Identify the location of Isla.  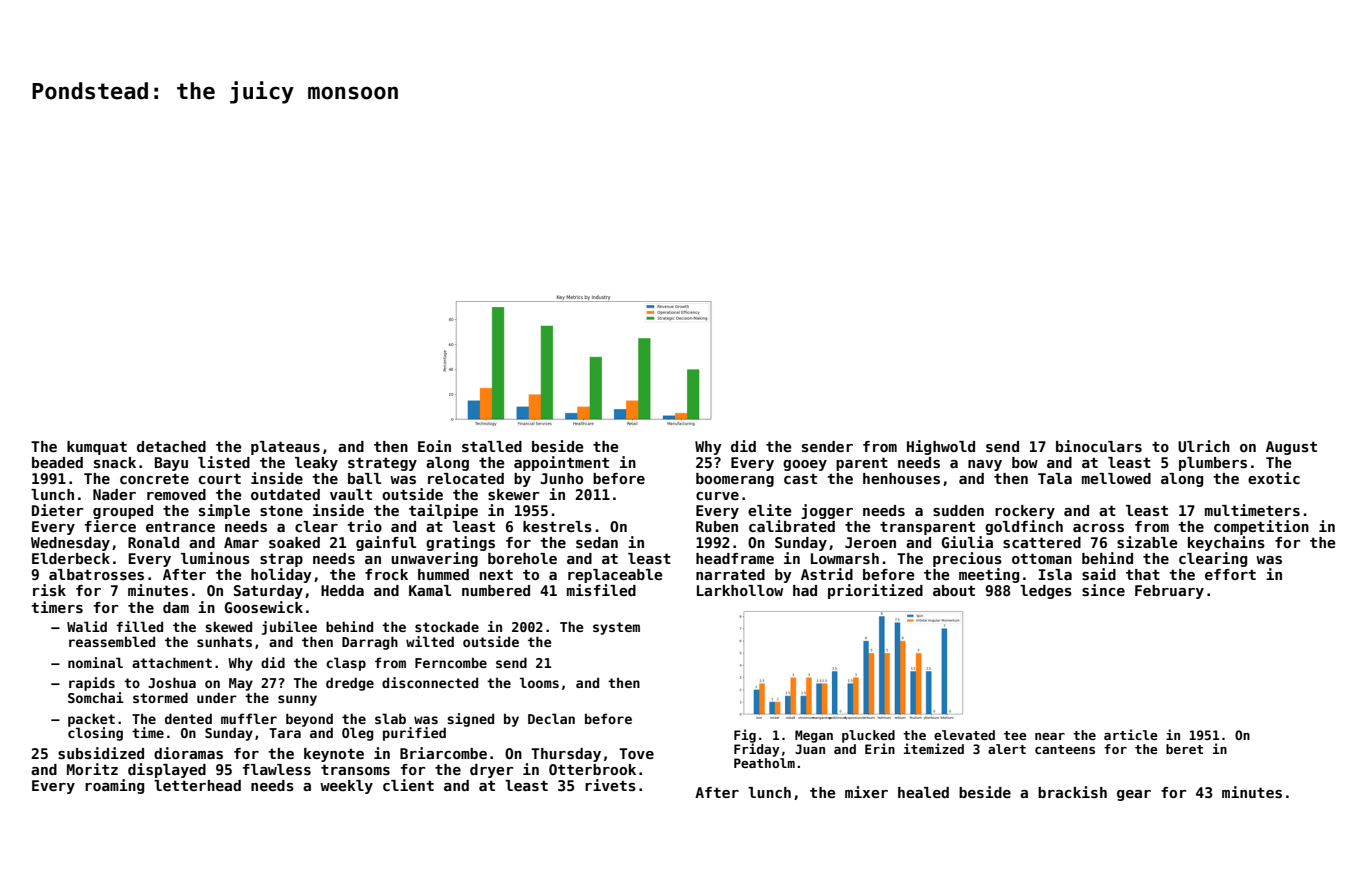
(1055, 574).
